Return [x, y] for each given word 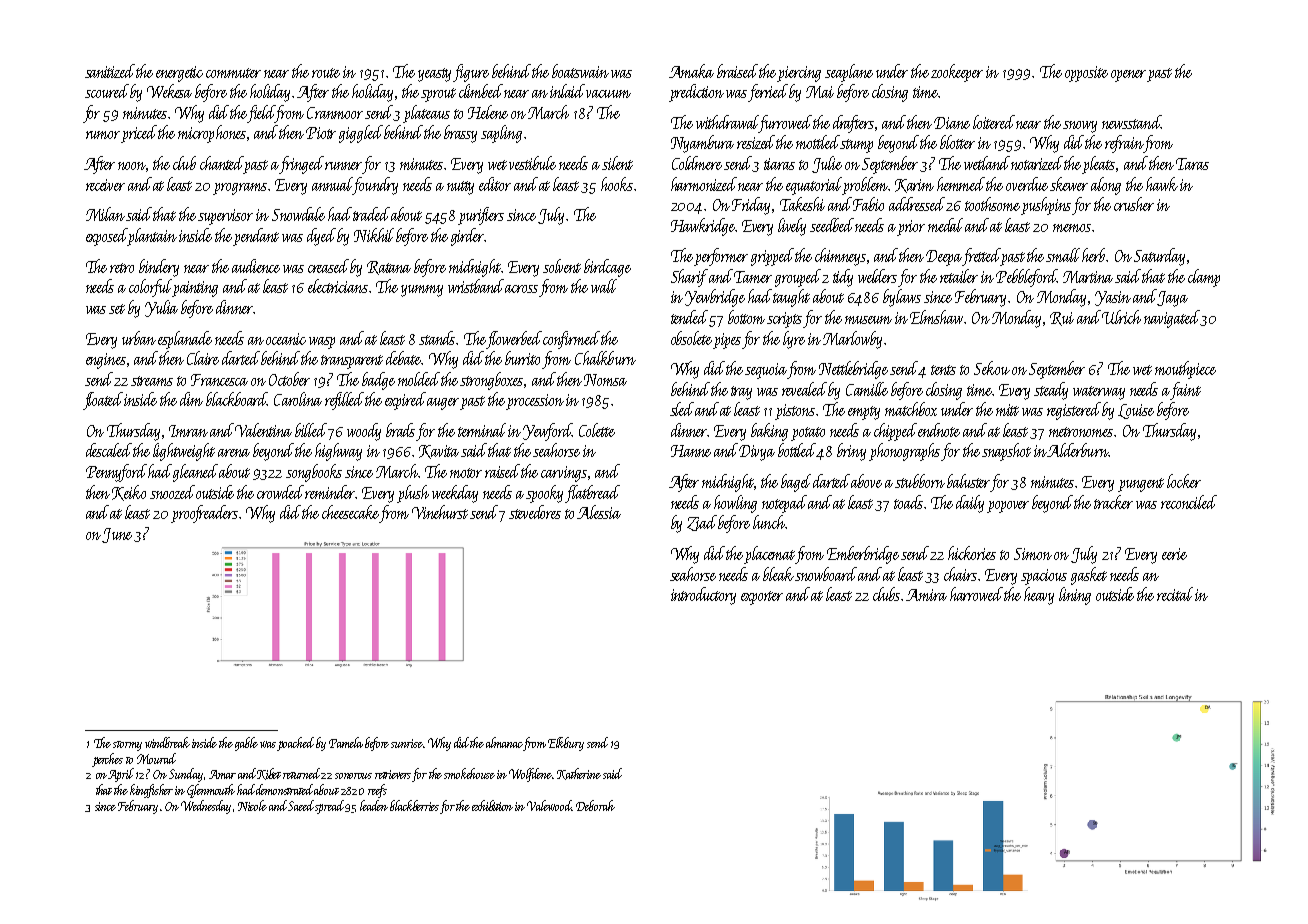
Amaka [691, 71]
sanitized [110, 71]
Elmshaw [936, 317]
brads [400, 430]
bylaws [902, 298]
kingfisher [151, 791]
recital [1175, 594]
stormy [127, 746]
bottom [746, 317]
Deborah [595, 805]
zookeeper [957, 73]
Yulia [161, 308]
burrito [522, 358]
